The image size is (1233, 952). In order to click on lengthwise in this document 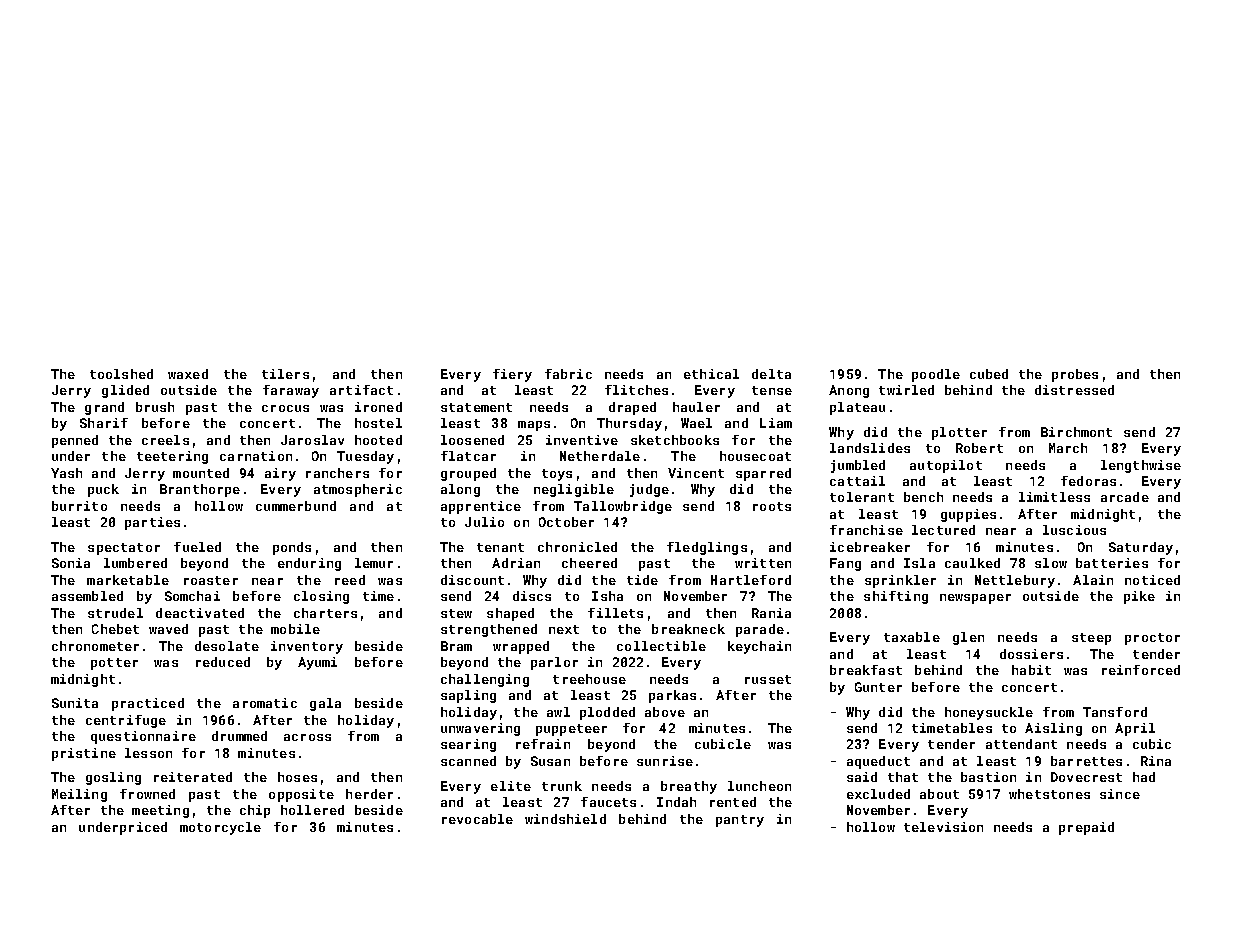, I will do `click(1141, 466)`.
